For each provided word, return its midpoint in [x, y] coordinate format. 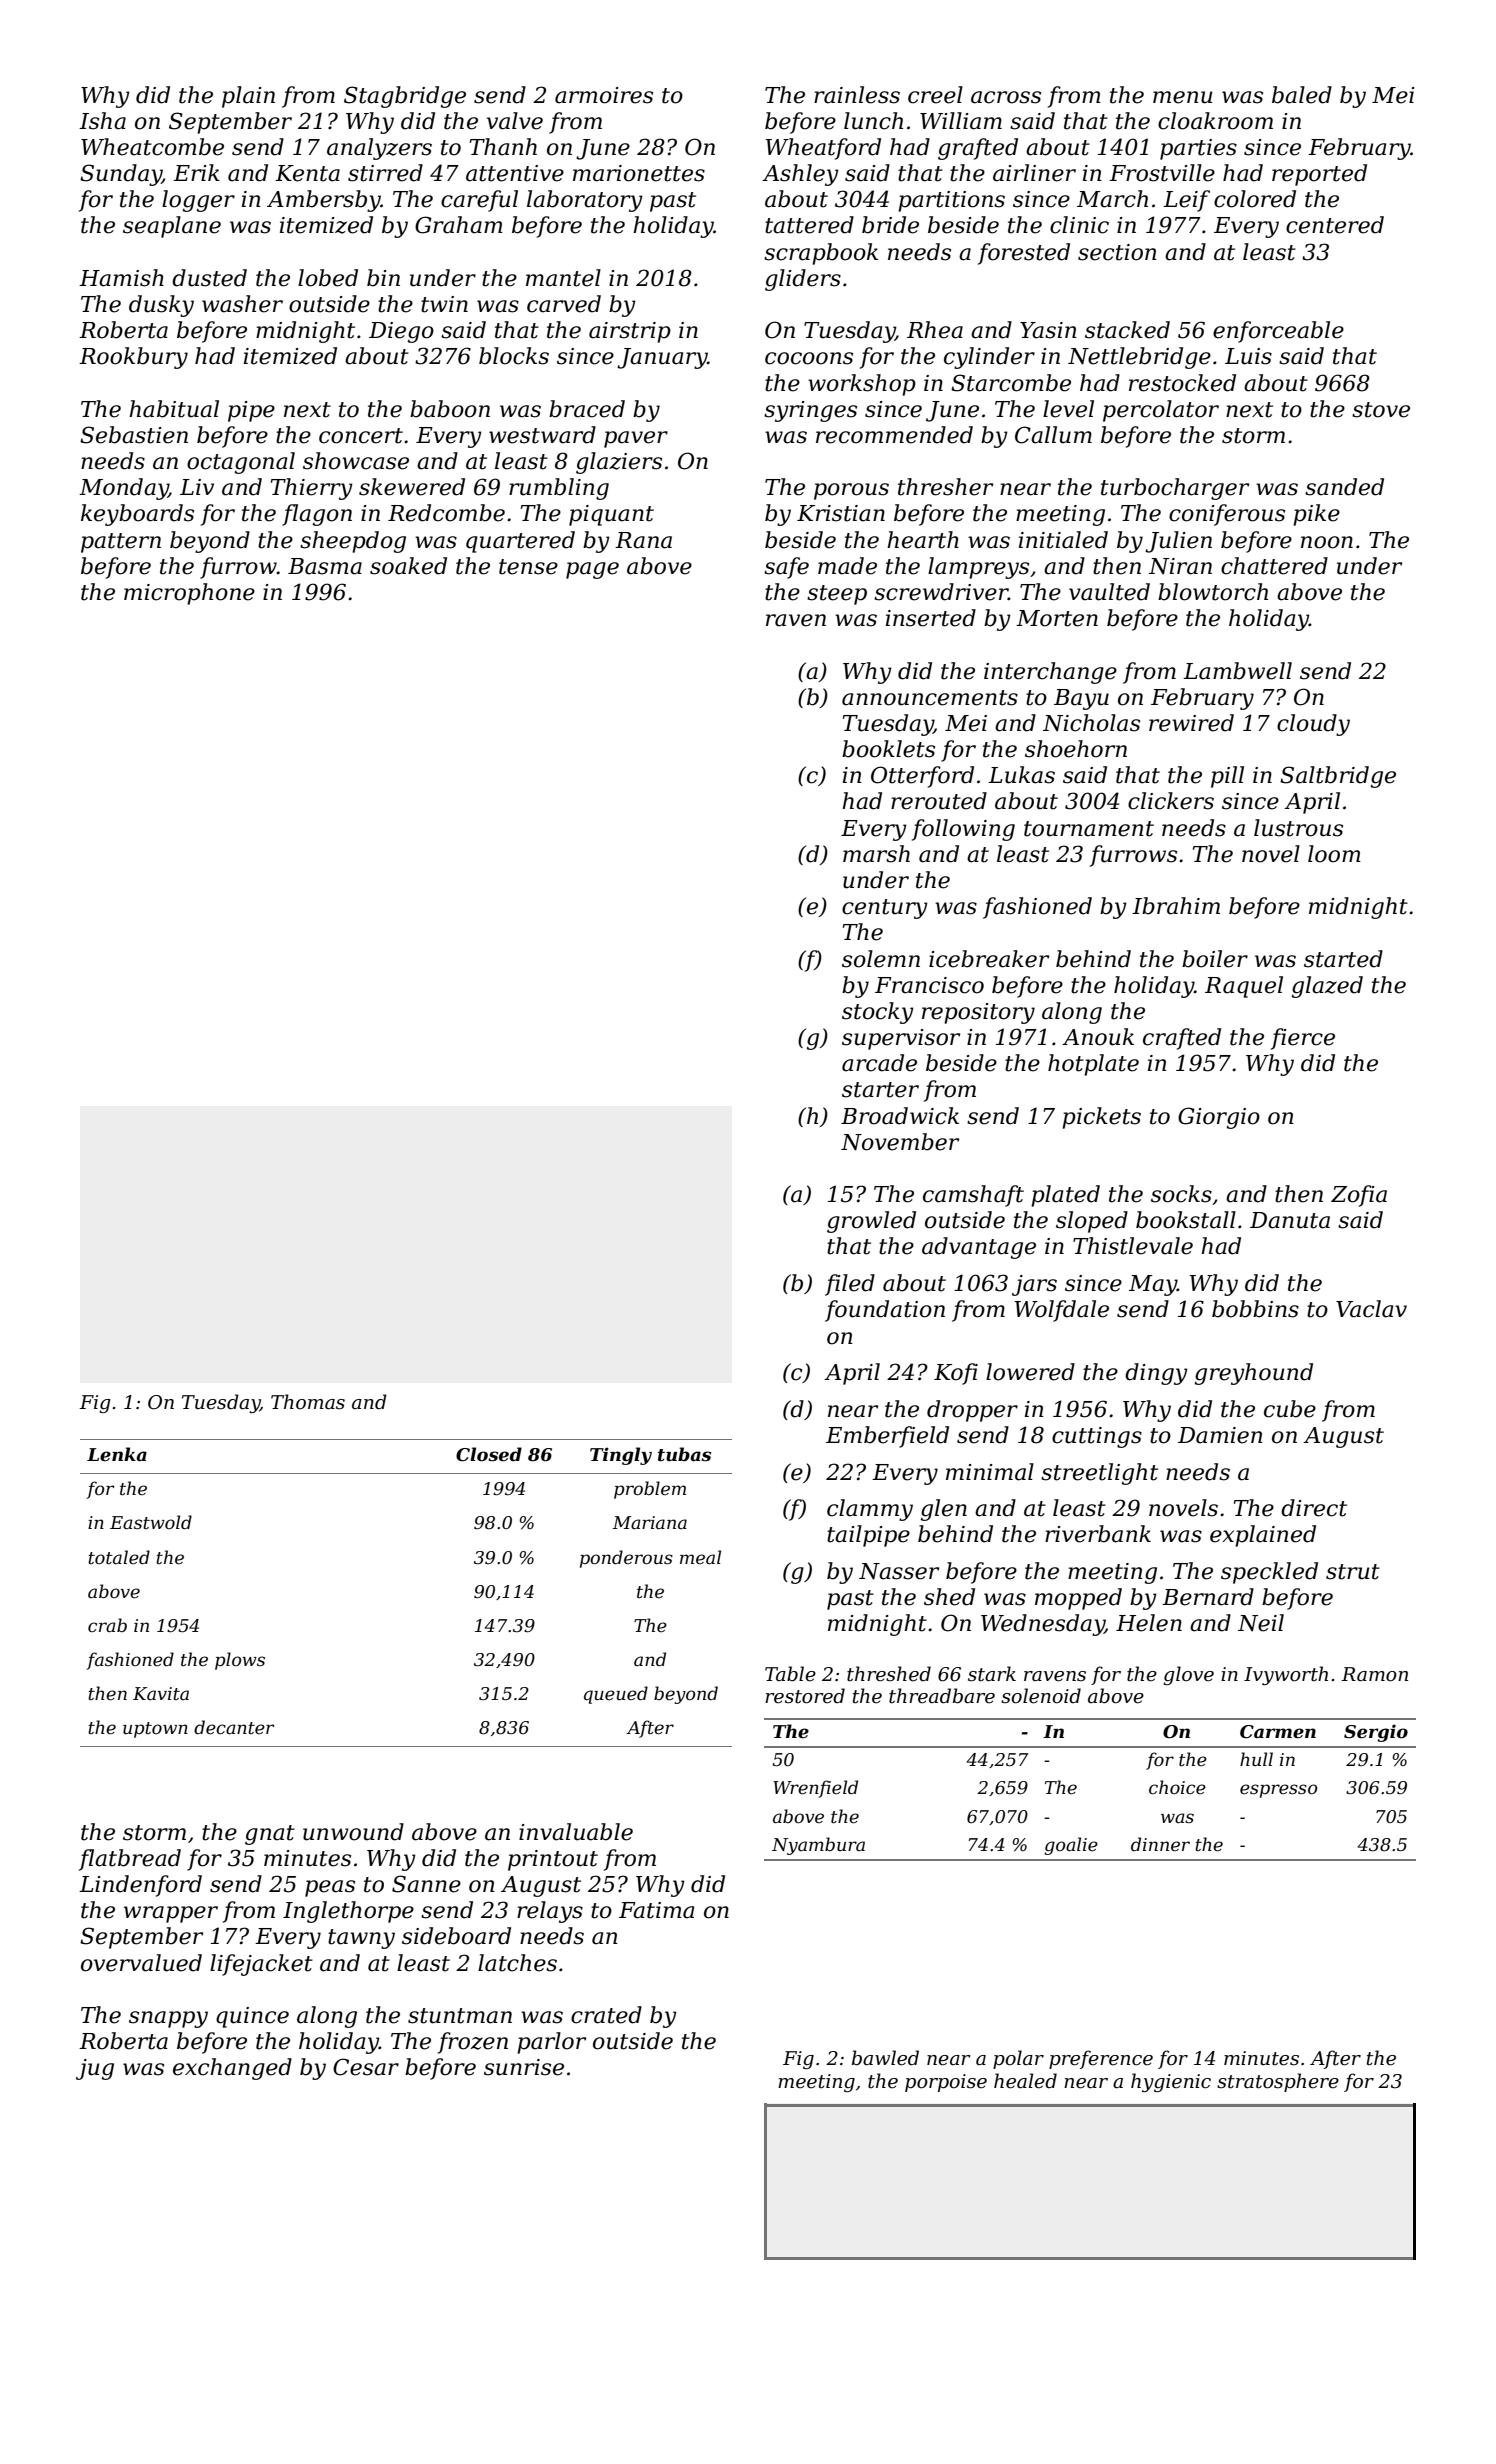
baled [1302, 95]
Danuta [1290, 1220]
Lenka [117, 1454]
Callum [1053, 435]
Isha [102, 121]
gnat [270, 1835]
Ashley [800, 175]
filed [850, 1285]
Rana [643, 540]
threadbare [942, 1696]
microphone [189, 594]
